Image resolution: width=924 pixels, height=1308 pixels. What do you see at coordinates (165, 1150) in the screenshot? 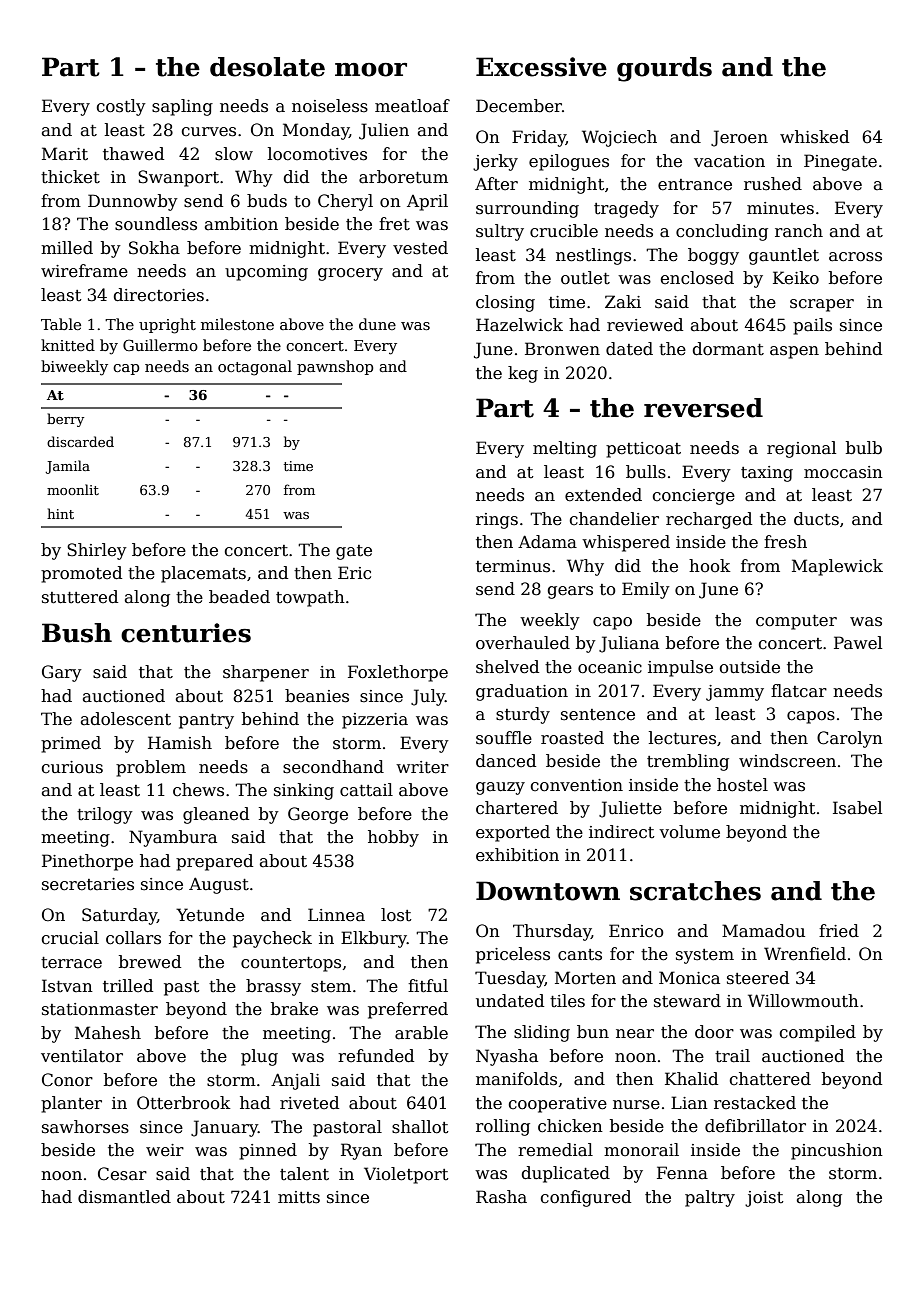
I see `weir` at bounding box center [165, 1150].
